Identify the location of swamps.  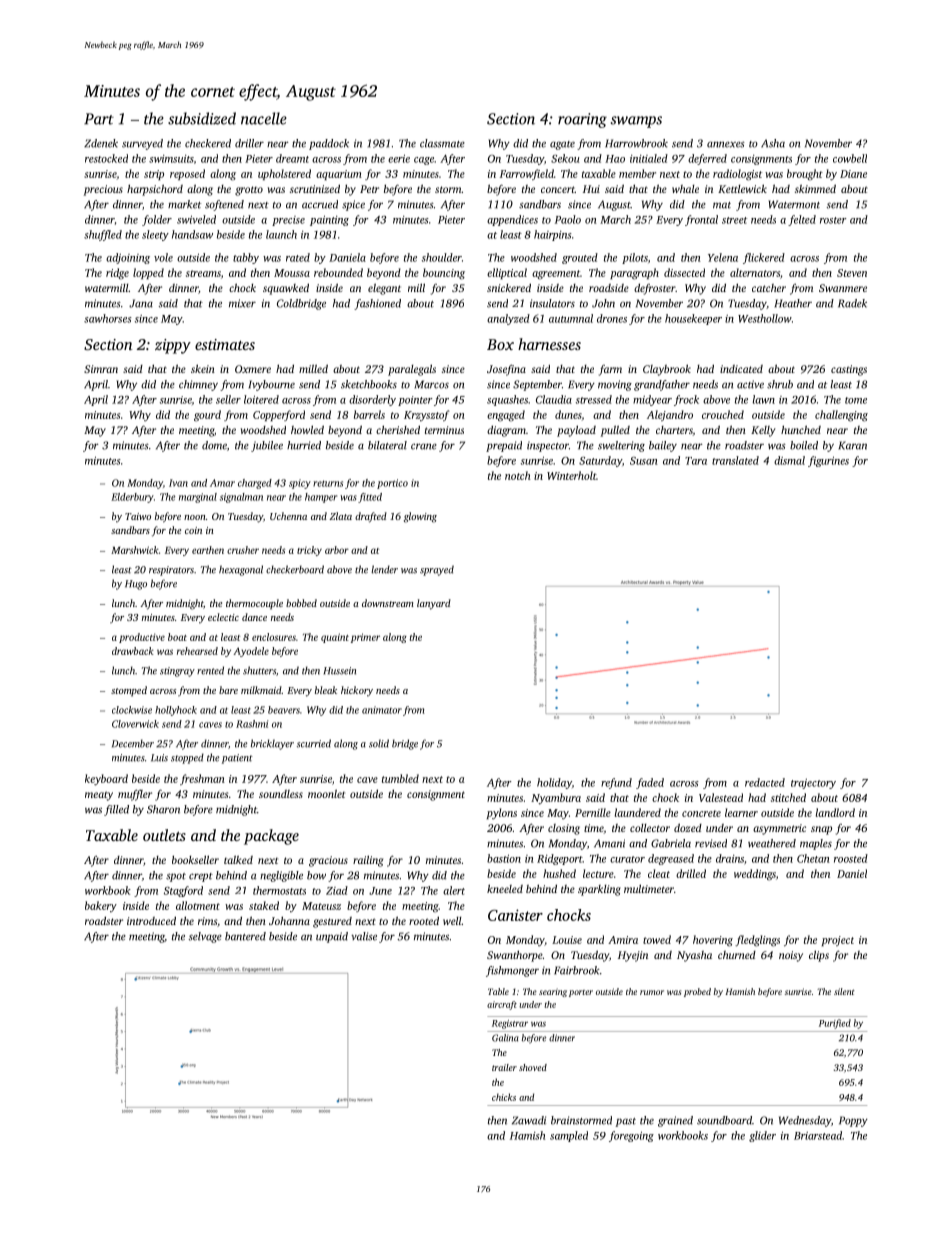
(636, 122).
